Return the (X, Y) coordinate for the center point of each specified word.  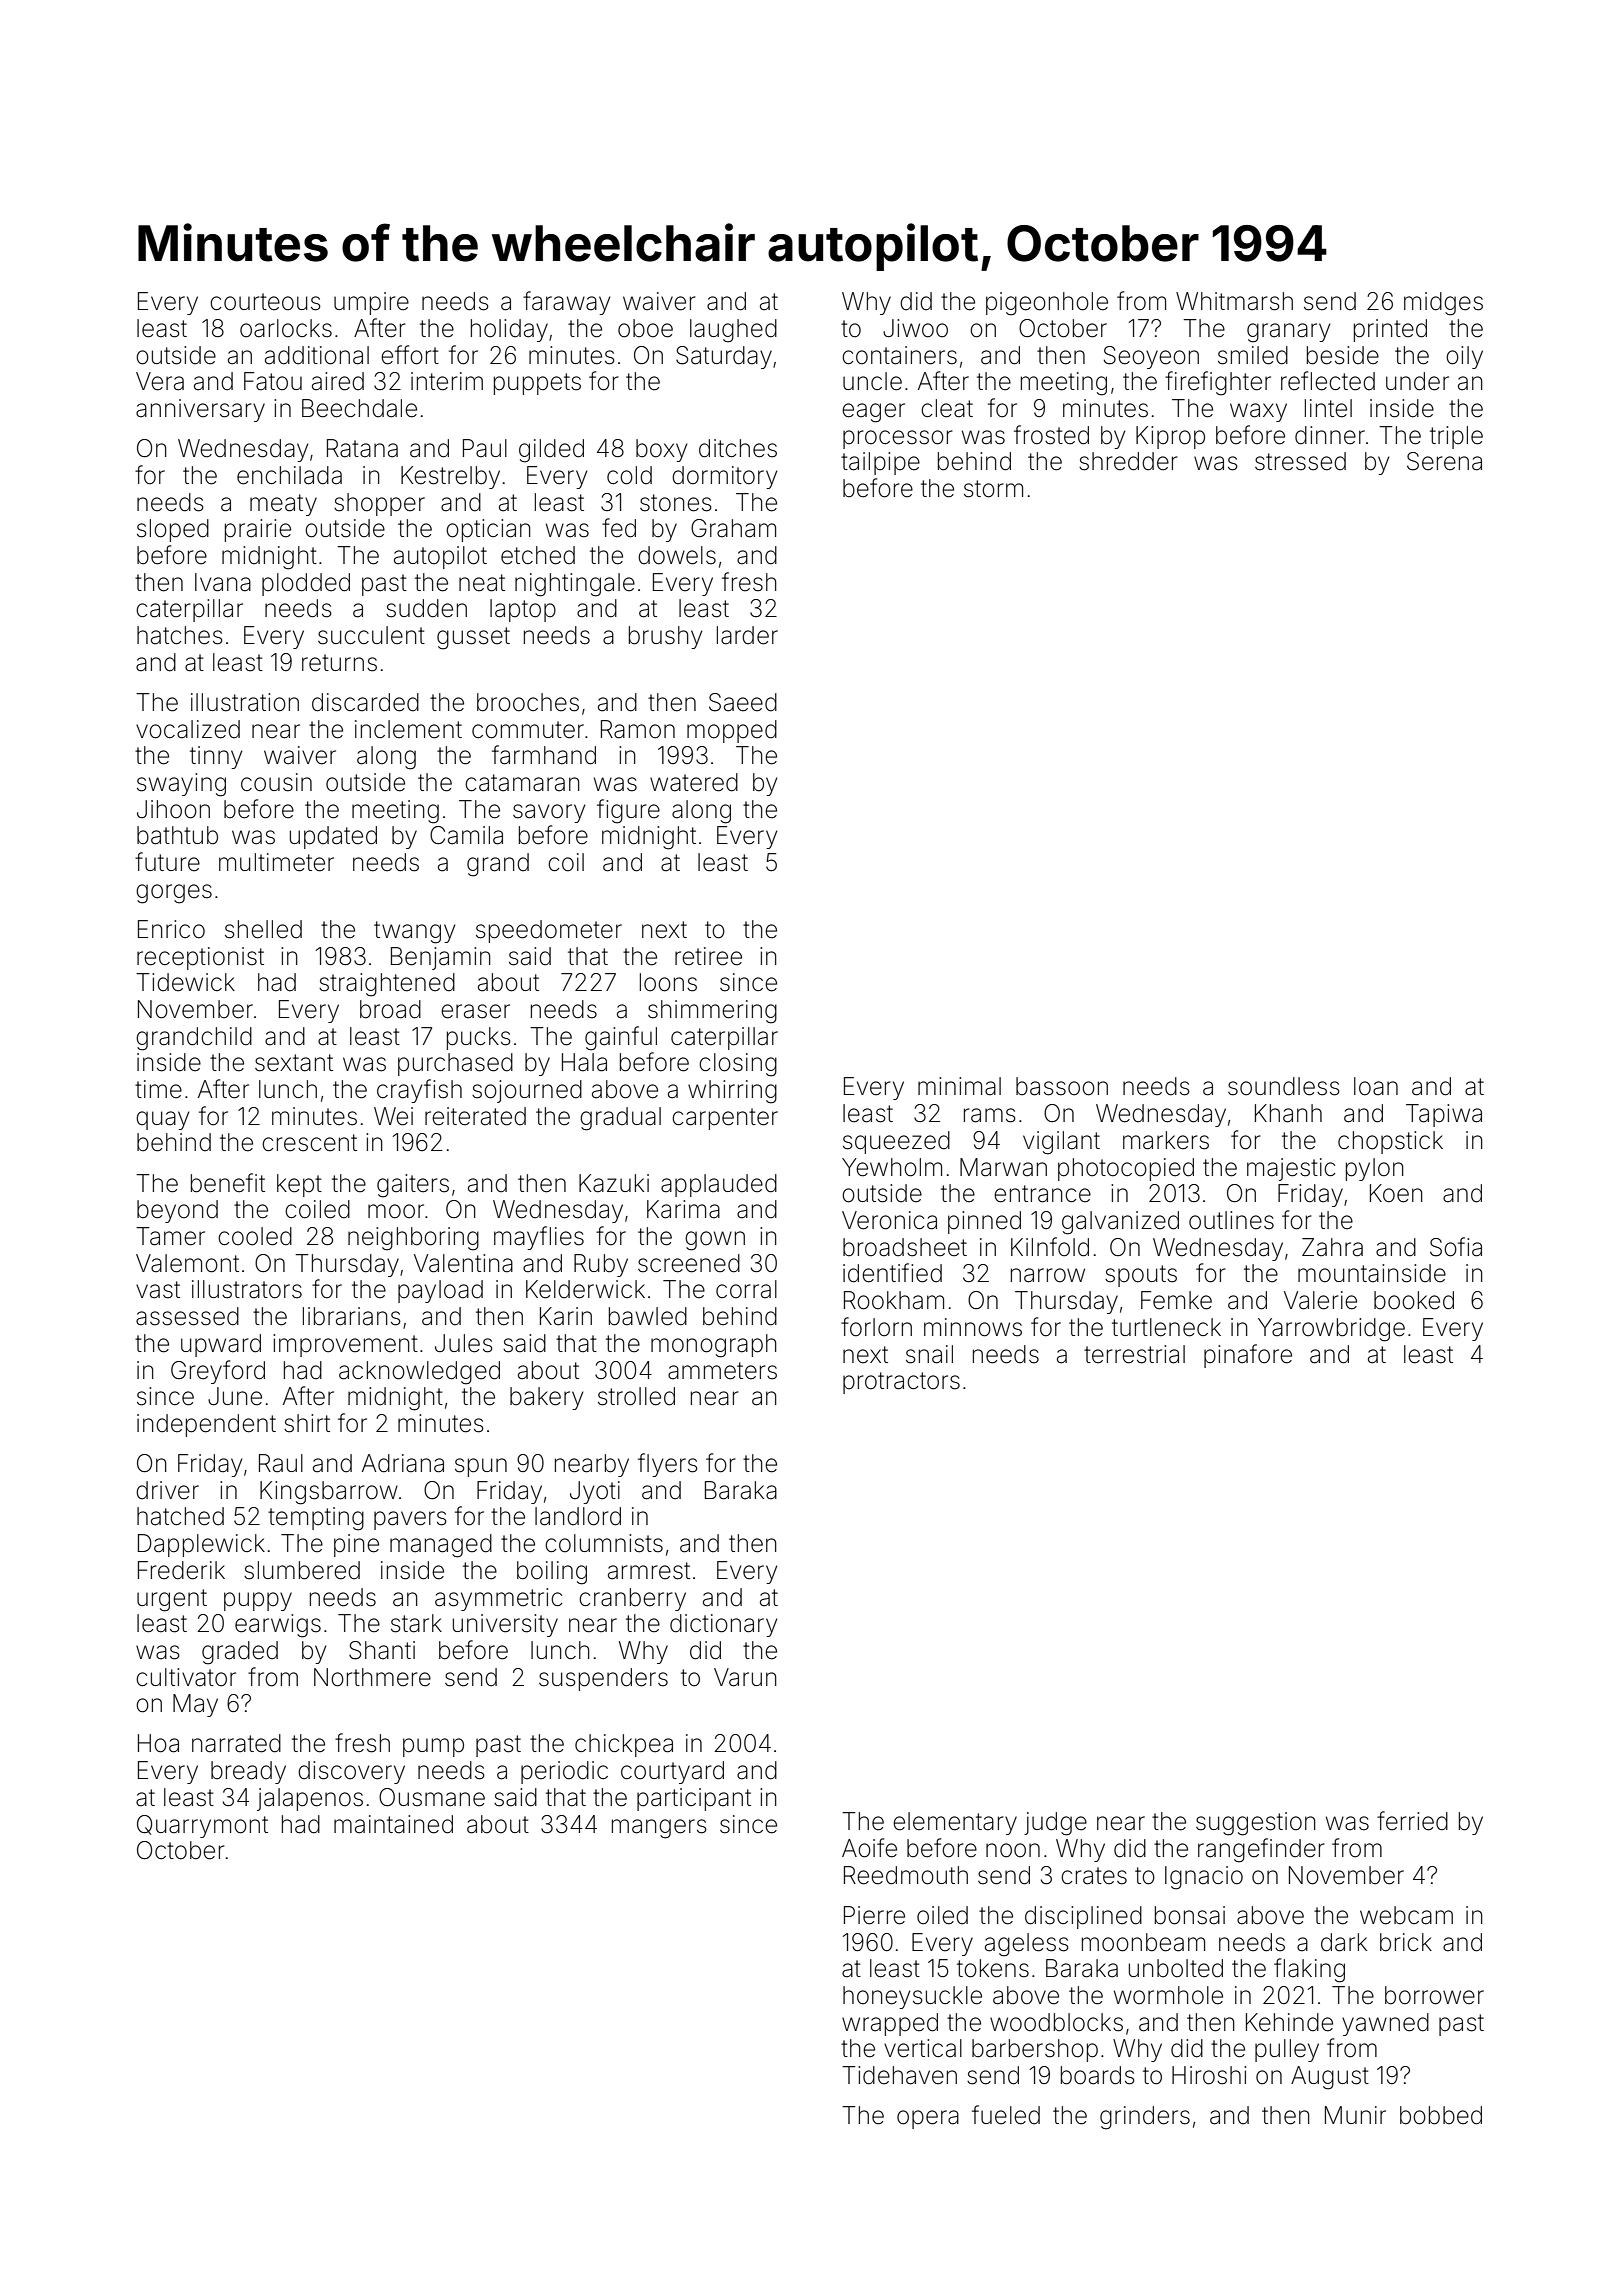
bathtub (177, 835)
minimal (959, 1086)
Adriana (403, 1463)
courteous (265, 302)
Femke (1176, 1300)
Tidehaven (899, 2075)
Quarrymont (202, 1826)
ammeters (722, 1371)
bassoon (1062, 1086)
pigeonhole (1047, 304)
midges (1443, 304)
